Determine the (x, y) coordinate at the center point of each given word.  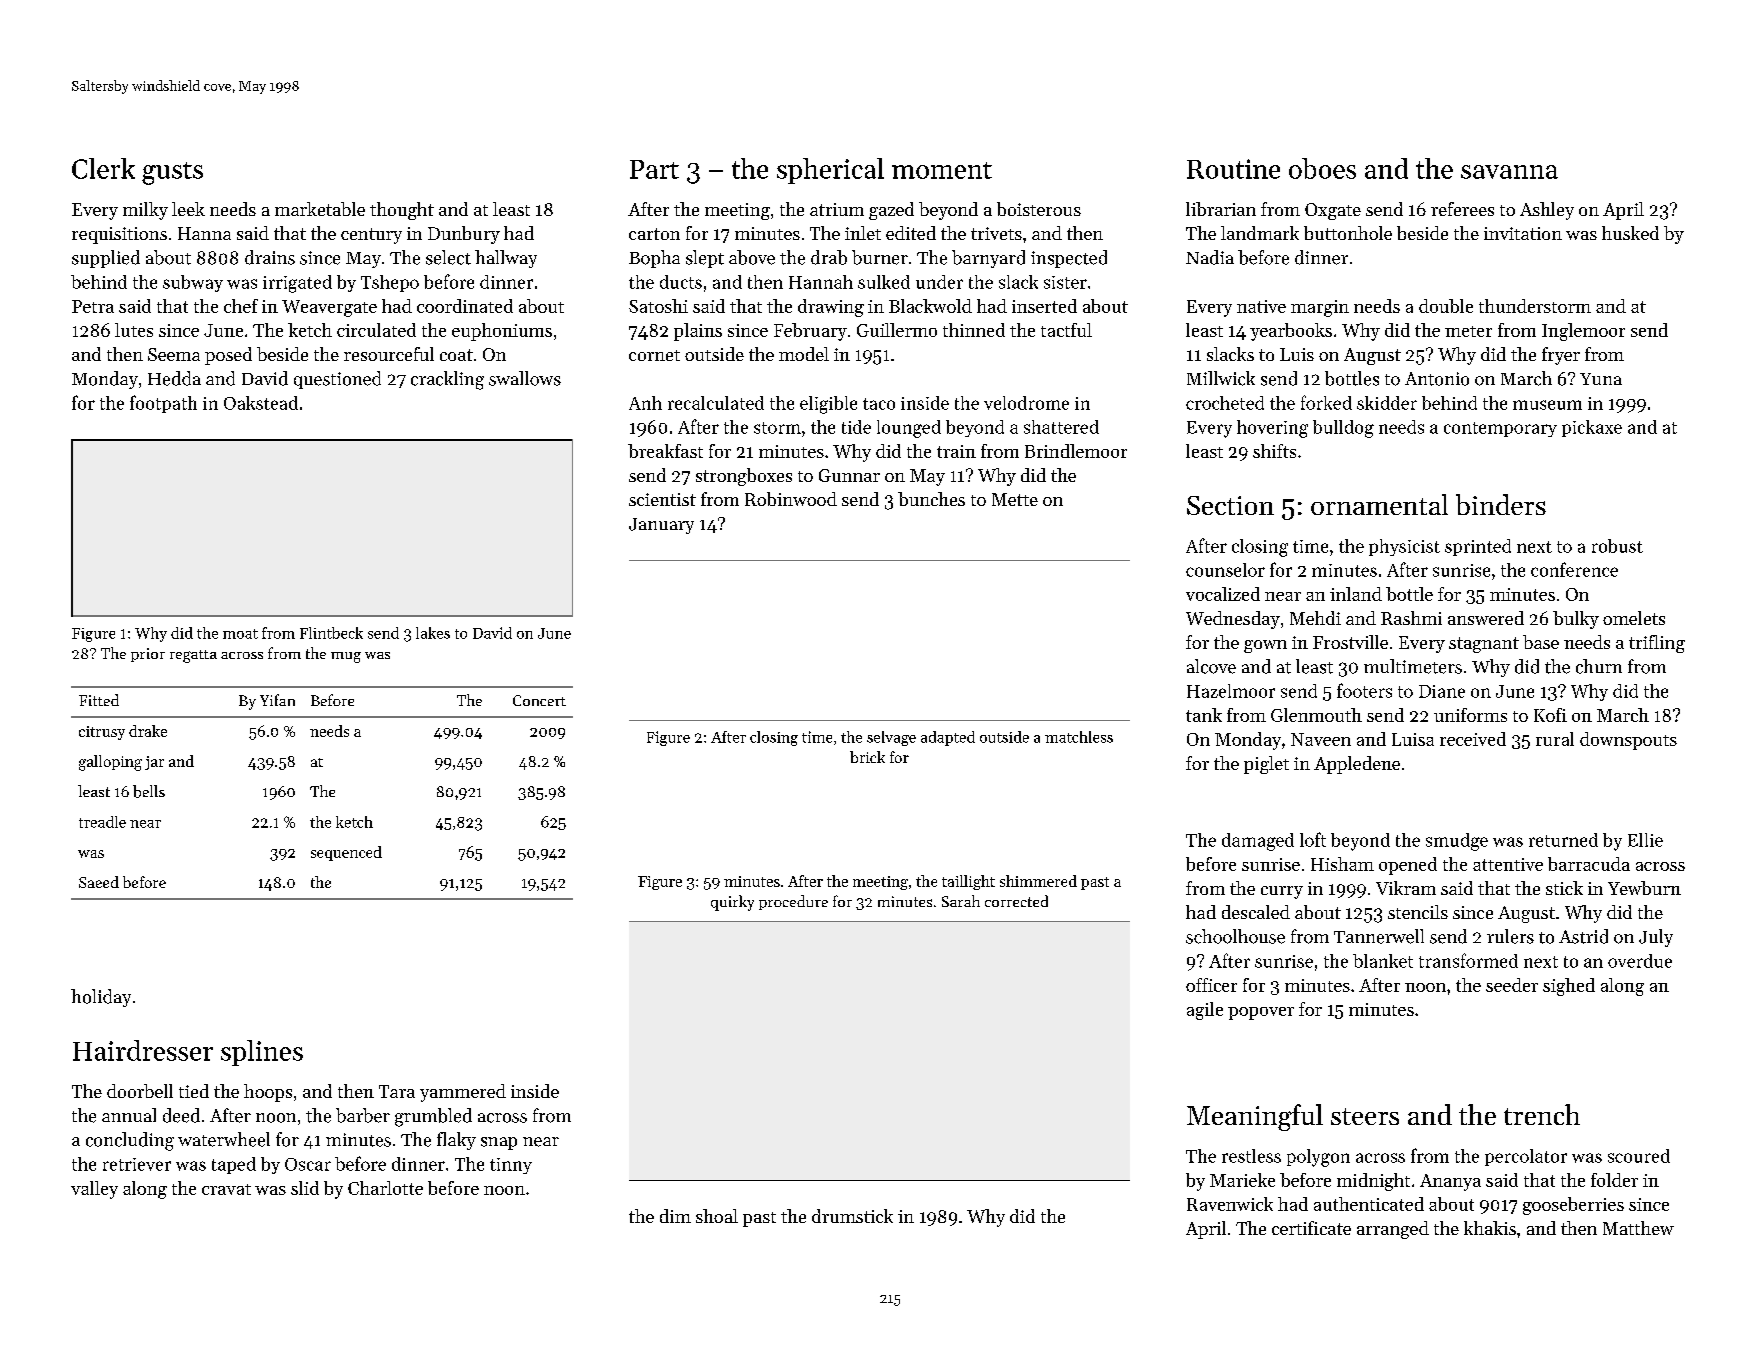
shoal (717, 1216)
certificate (1311, 1228)
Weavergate (329, 308)
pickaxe (1592, 428)
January (661, 526)
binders (1501, 504)
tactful (1066, 330)
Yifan (277, 700)
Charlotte (385, 1188)
